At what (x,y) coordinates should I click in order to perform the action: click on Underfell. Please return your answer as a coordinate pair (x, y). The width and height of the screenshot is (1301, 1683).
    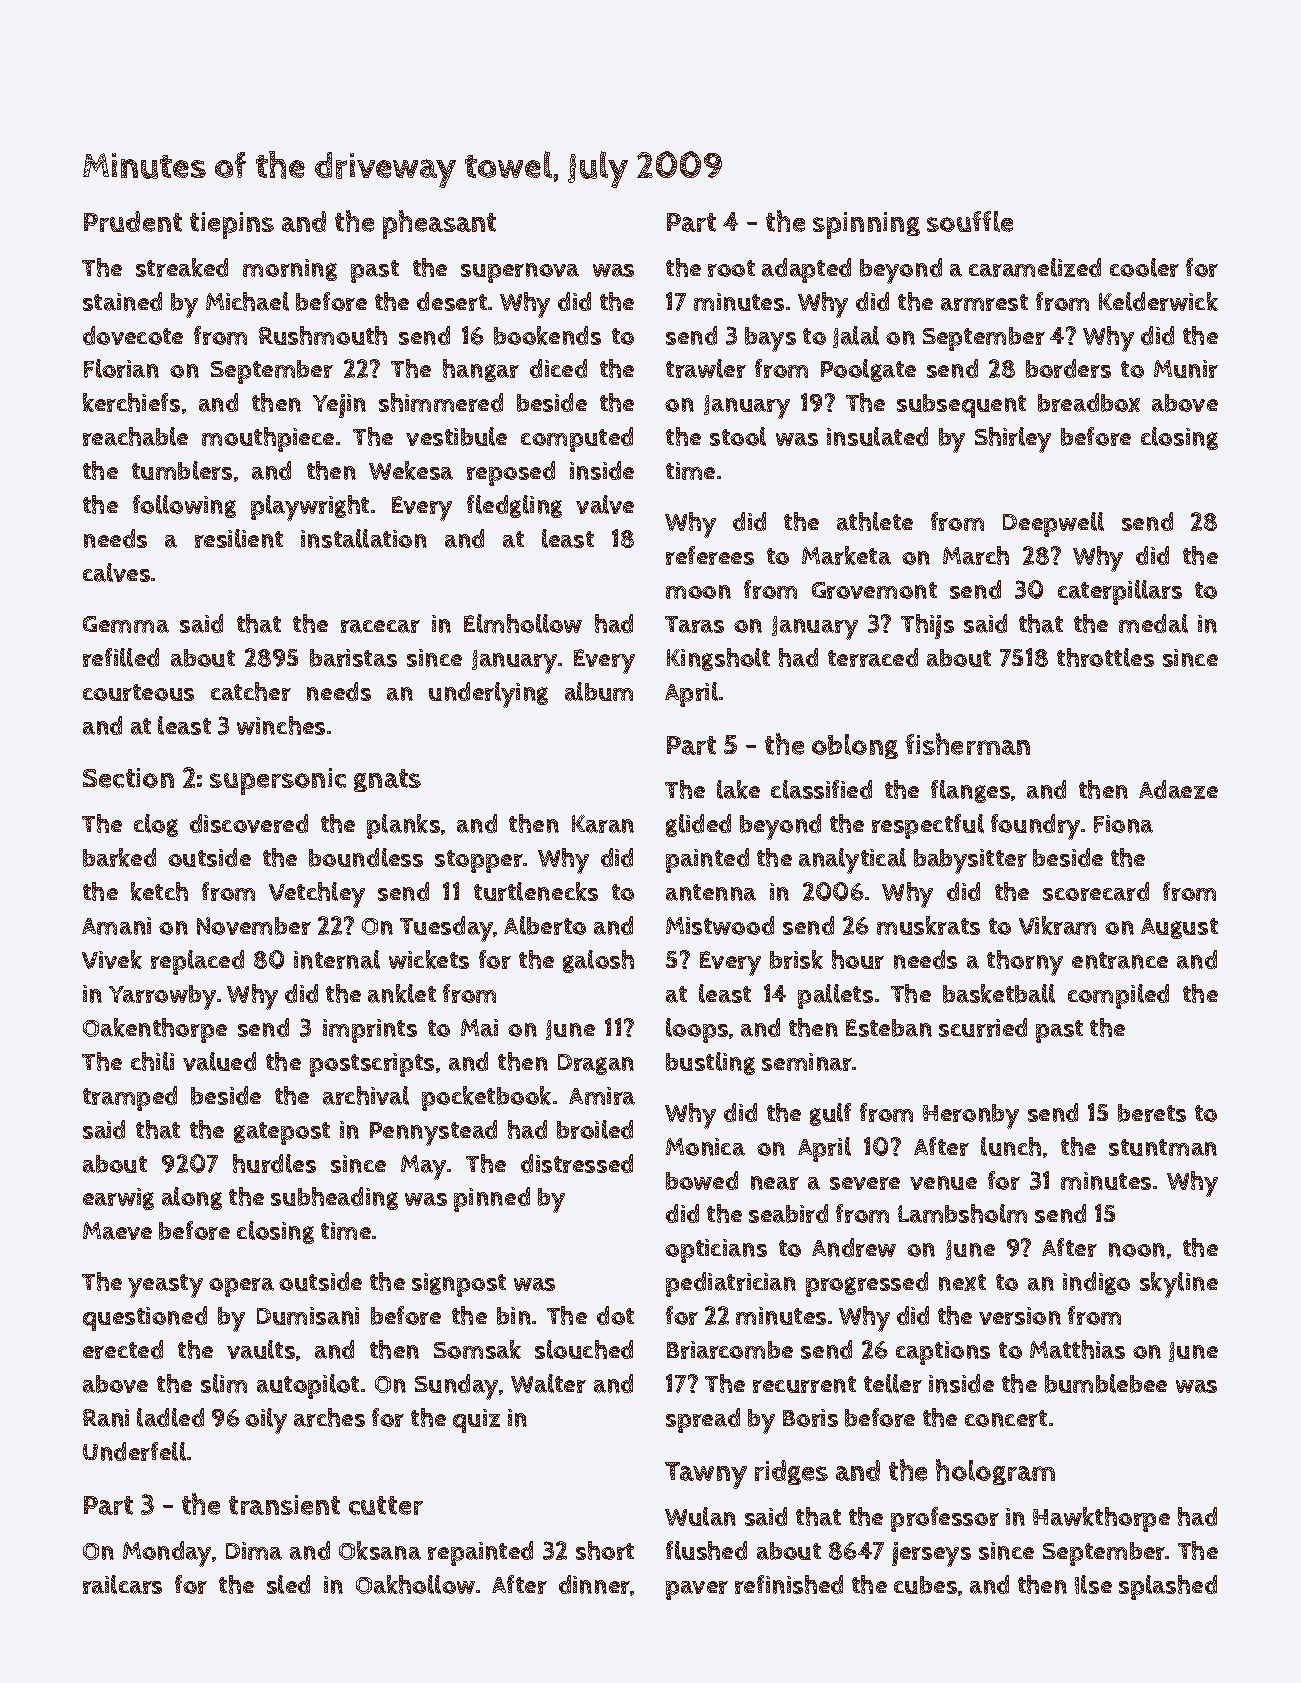
    Looking at the image, I should click on (134, 1451).
